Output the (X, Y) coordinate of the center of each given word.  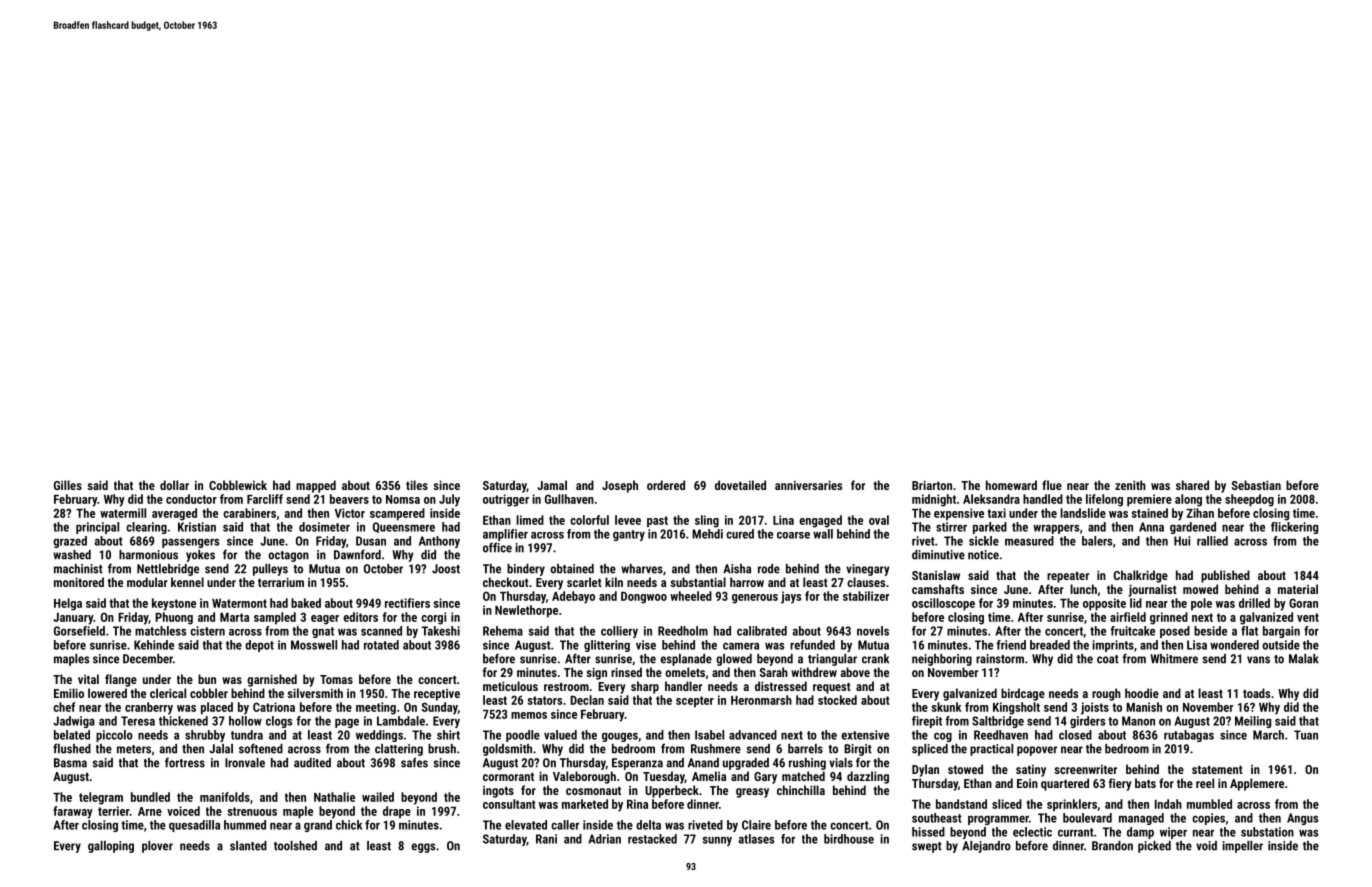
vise (646, 645)
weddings (379, 736)
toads (1256, 693)
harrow (747, 582)
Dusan (371, 541)
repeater (1068, 577)
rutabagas (1189, 736)
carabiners (249, 513)
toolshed (295, 846)
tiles (417, 485)
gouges (620, 737)
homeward (1011, 485)
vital (88, 679)
